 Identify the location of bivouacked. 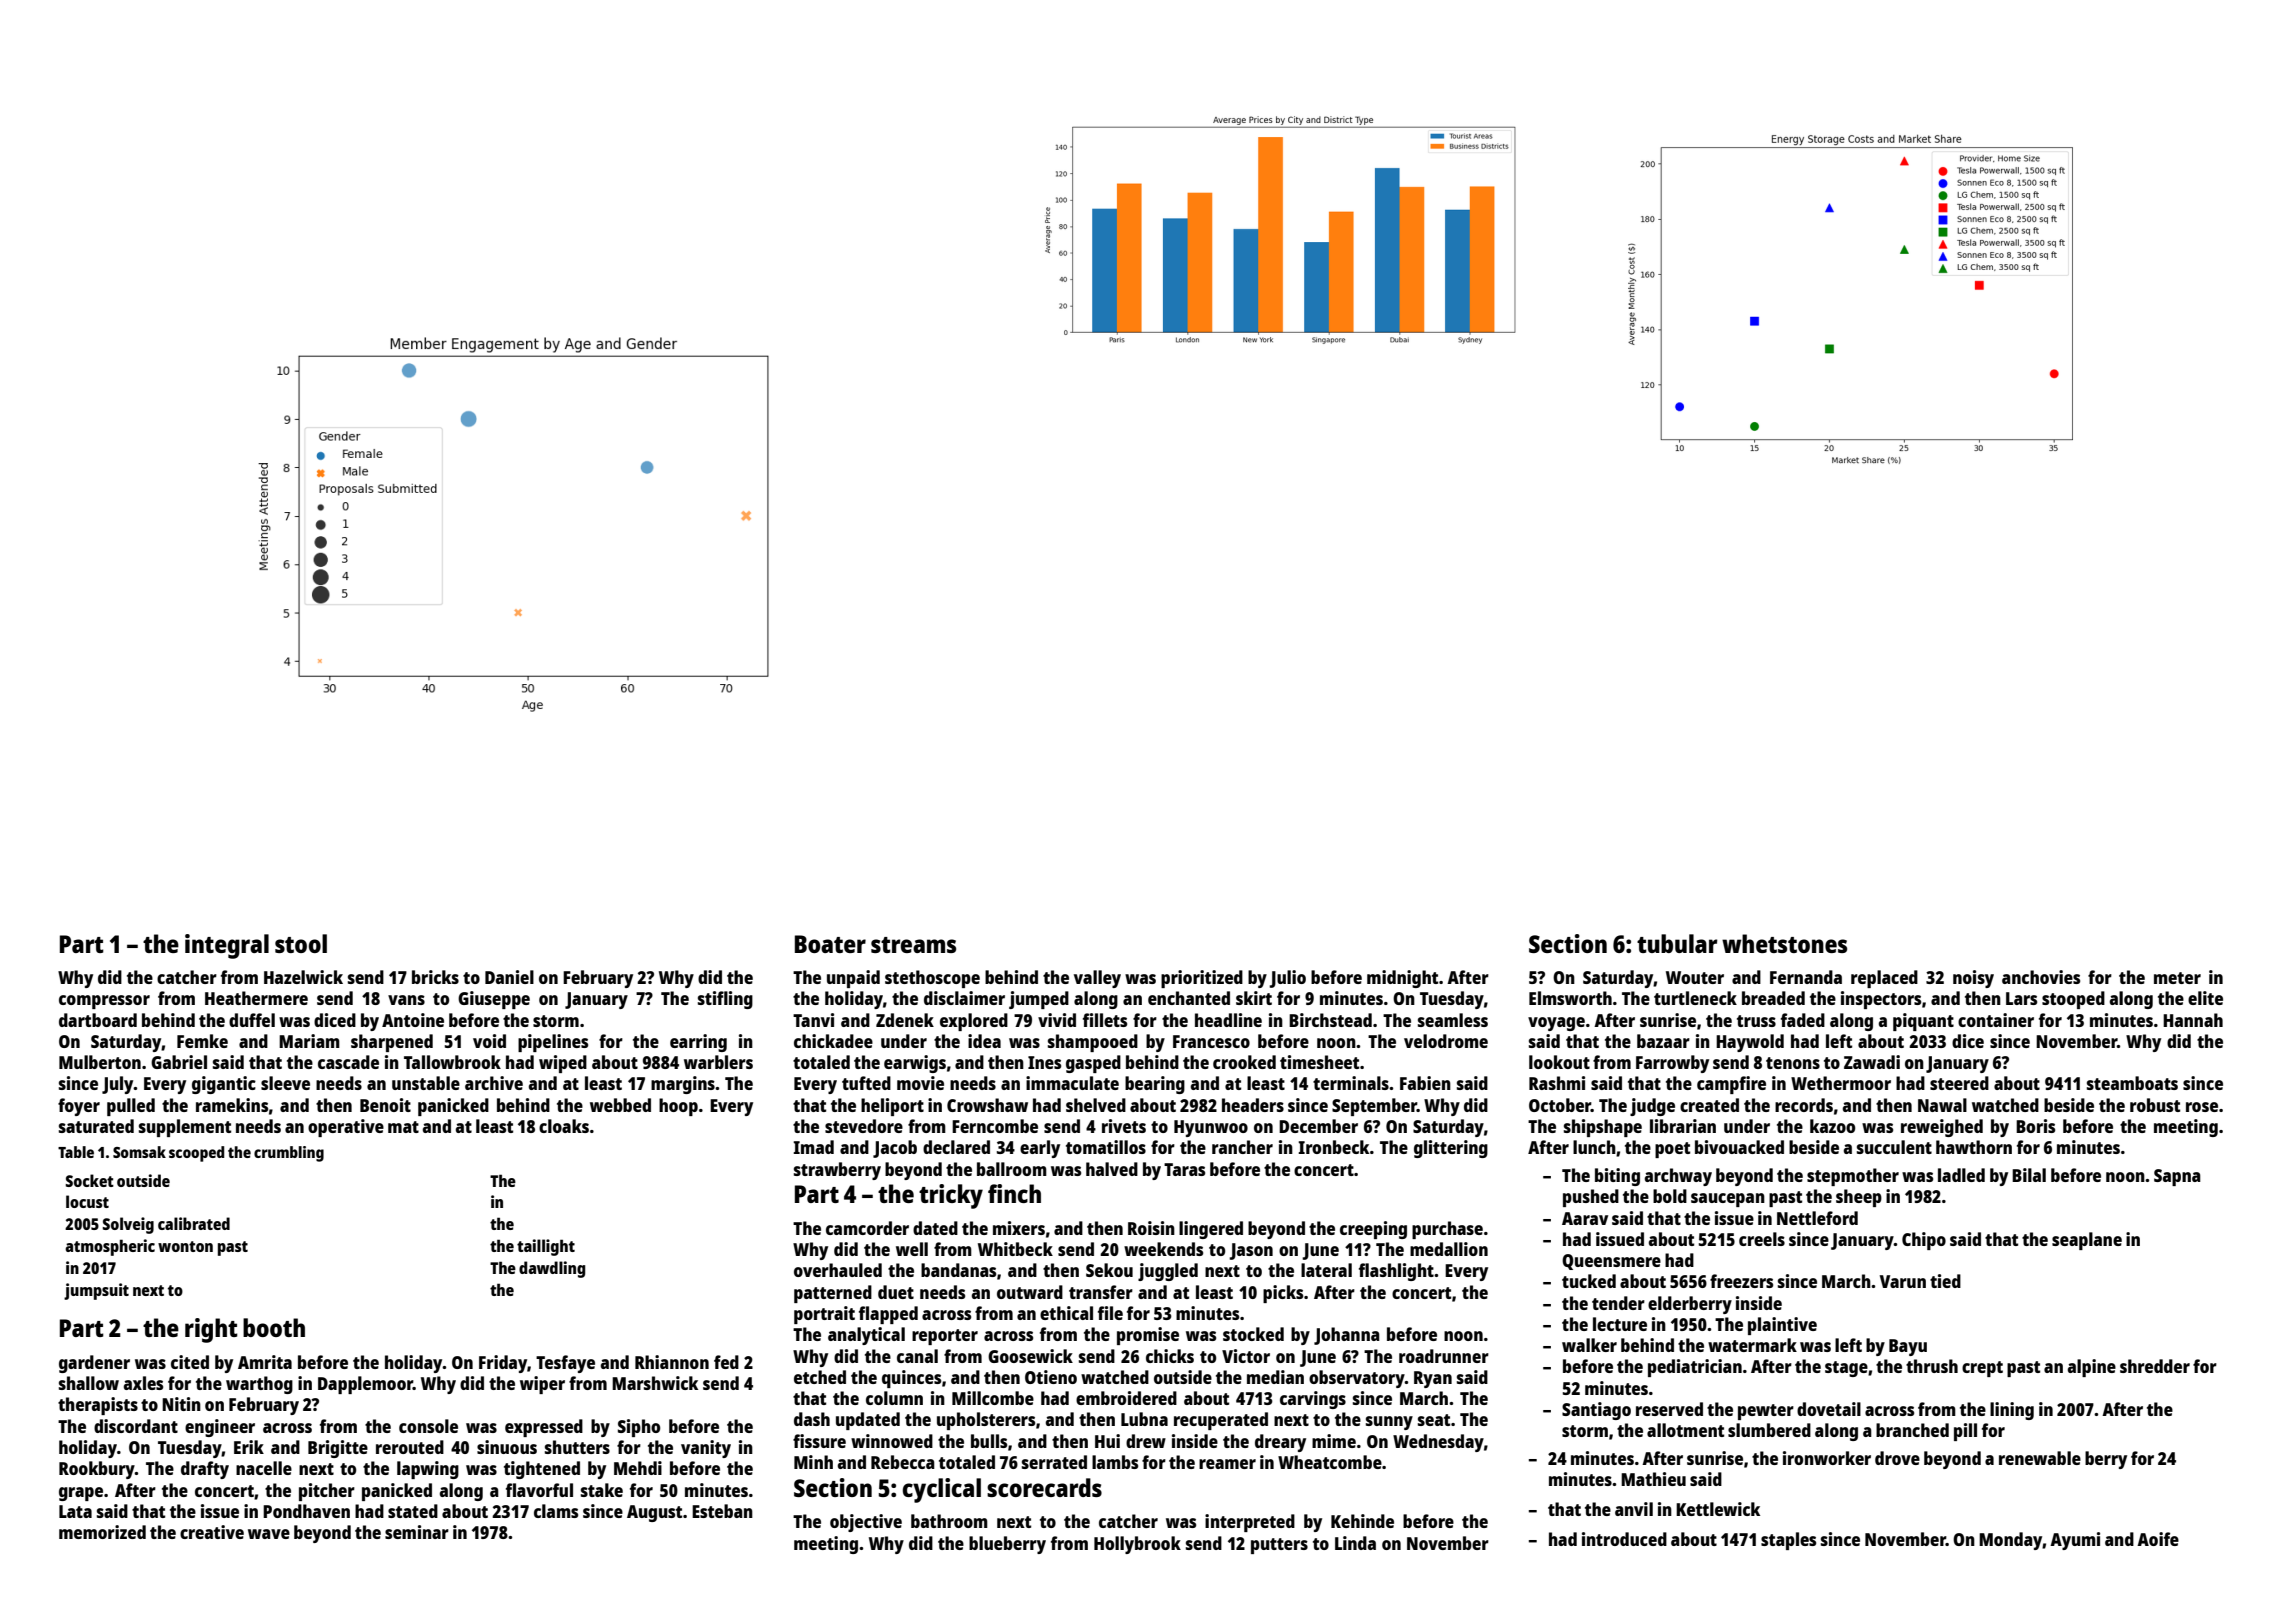
(1739, 1147).
